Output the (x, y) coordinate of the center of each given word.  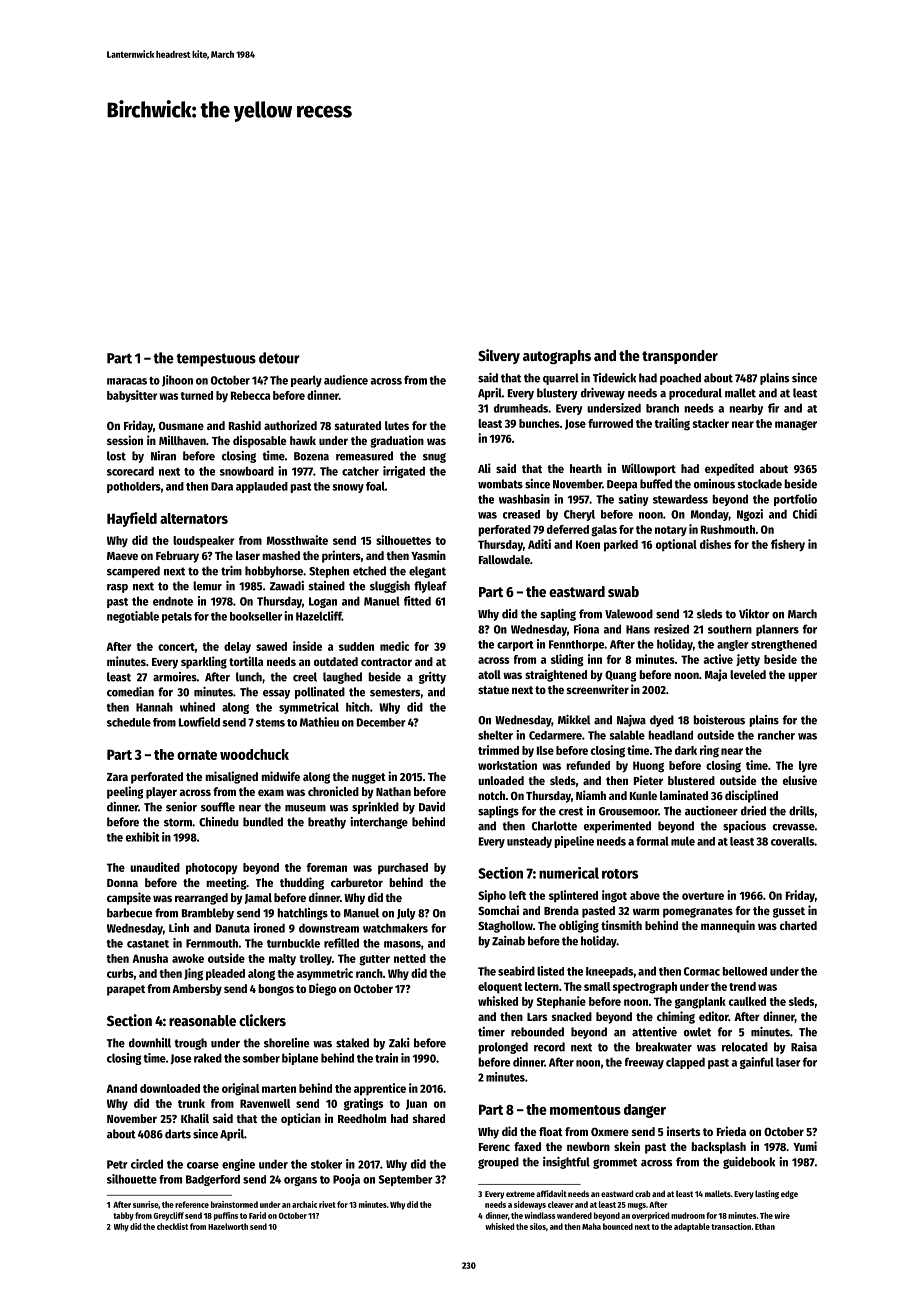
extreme (520, 1194)
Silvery (499, 356)
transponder (680, 357)
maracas (127, 381)
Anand (121, 1088)
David (432, 807)
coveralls (792, 841)
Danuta (233, 928)
